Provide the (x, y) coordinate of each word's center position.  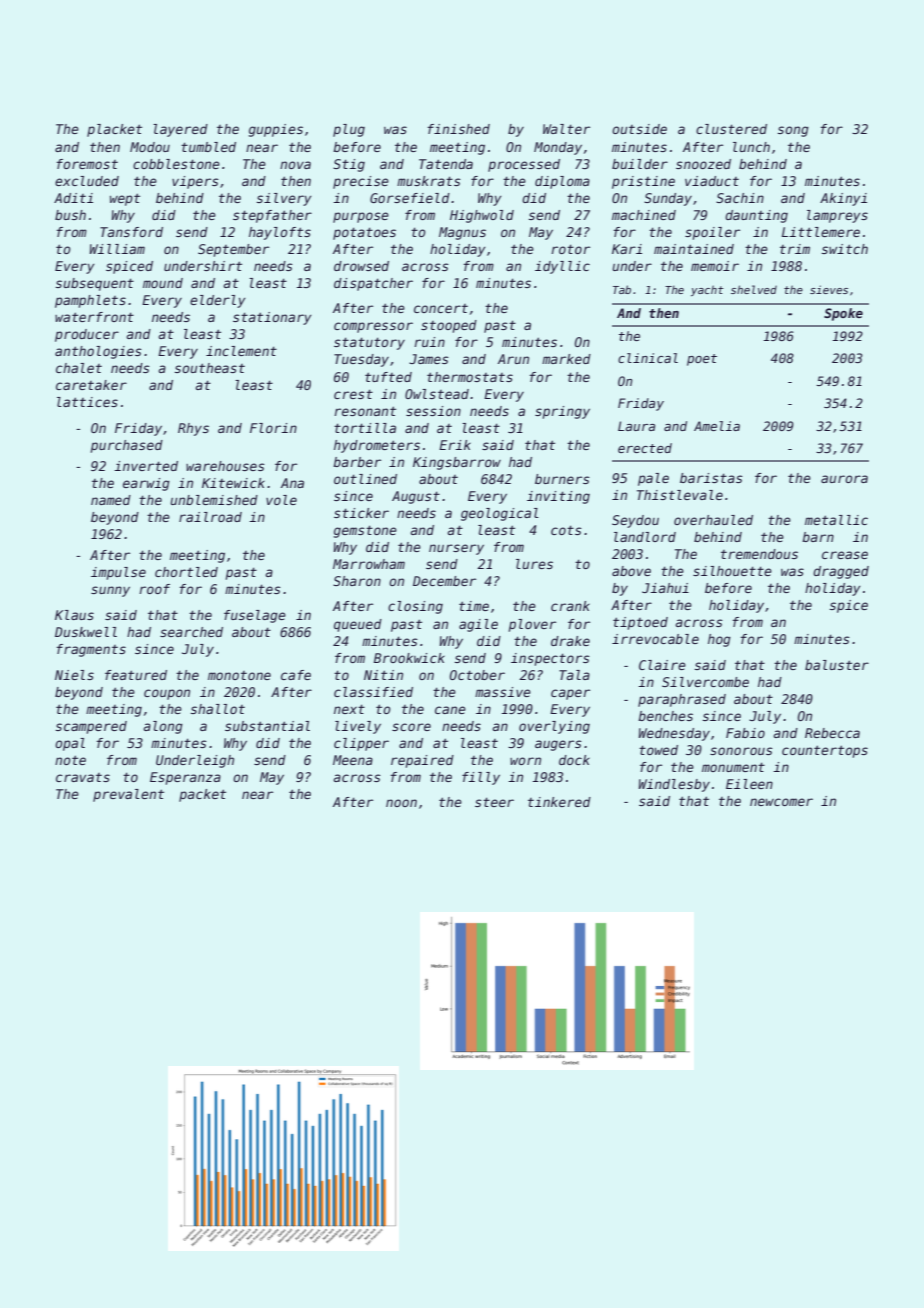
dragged (841, 572)
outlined (365, 479)
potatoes (364, 233)
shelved (754, 289)
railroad (210, 517)
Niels (74, 675)
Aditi (73, 198)
